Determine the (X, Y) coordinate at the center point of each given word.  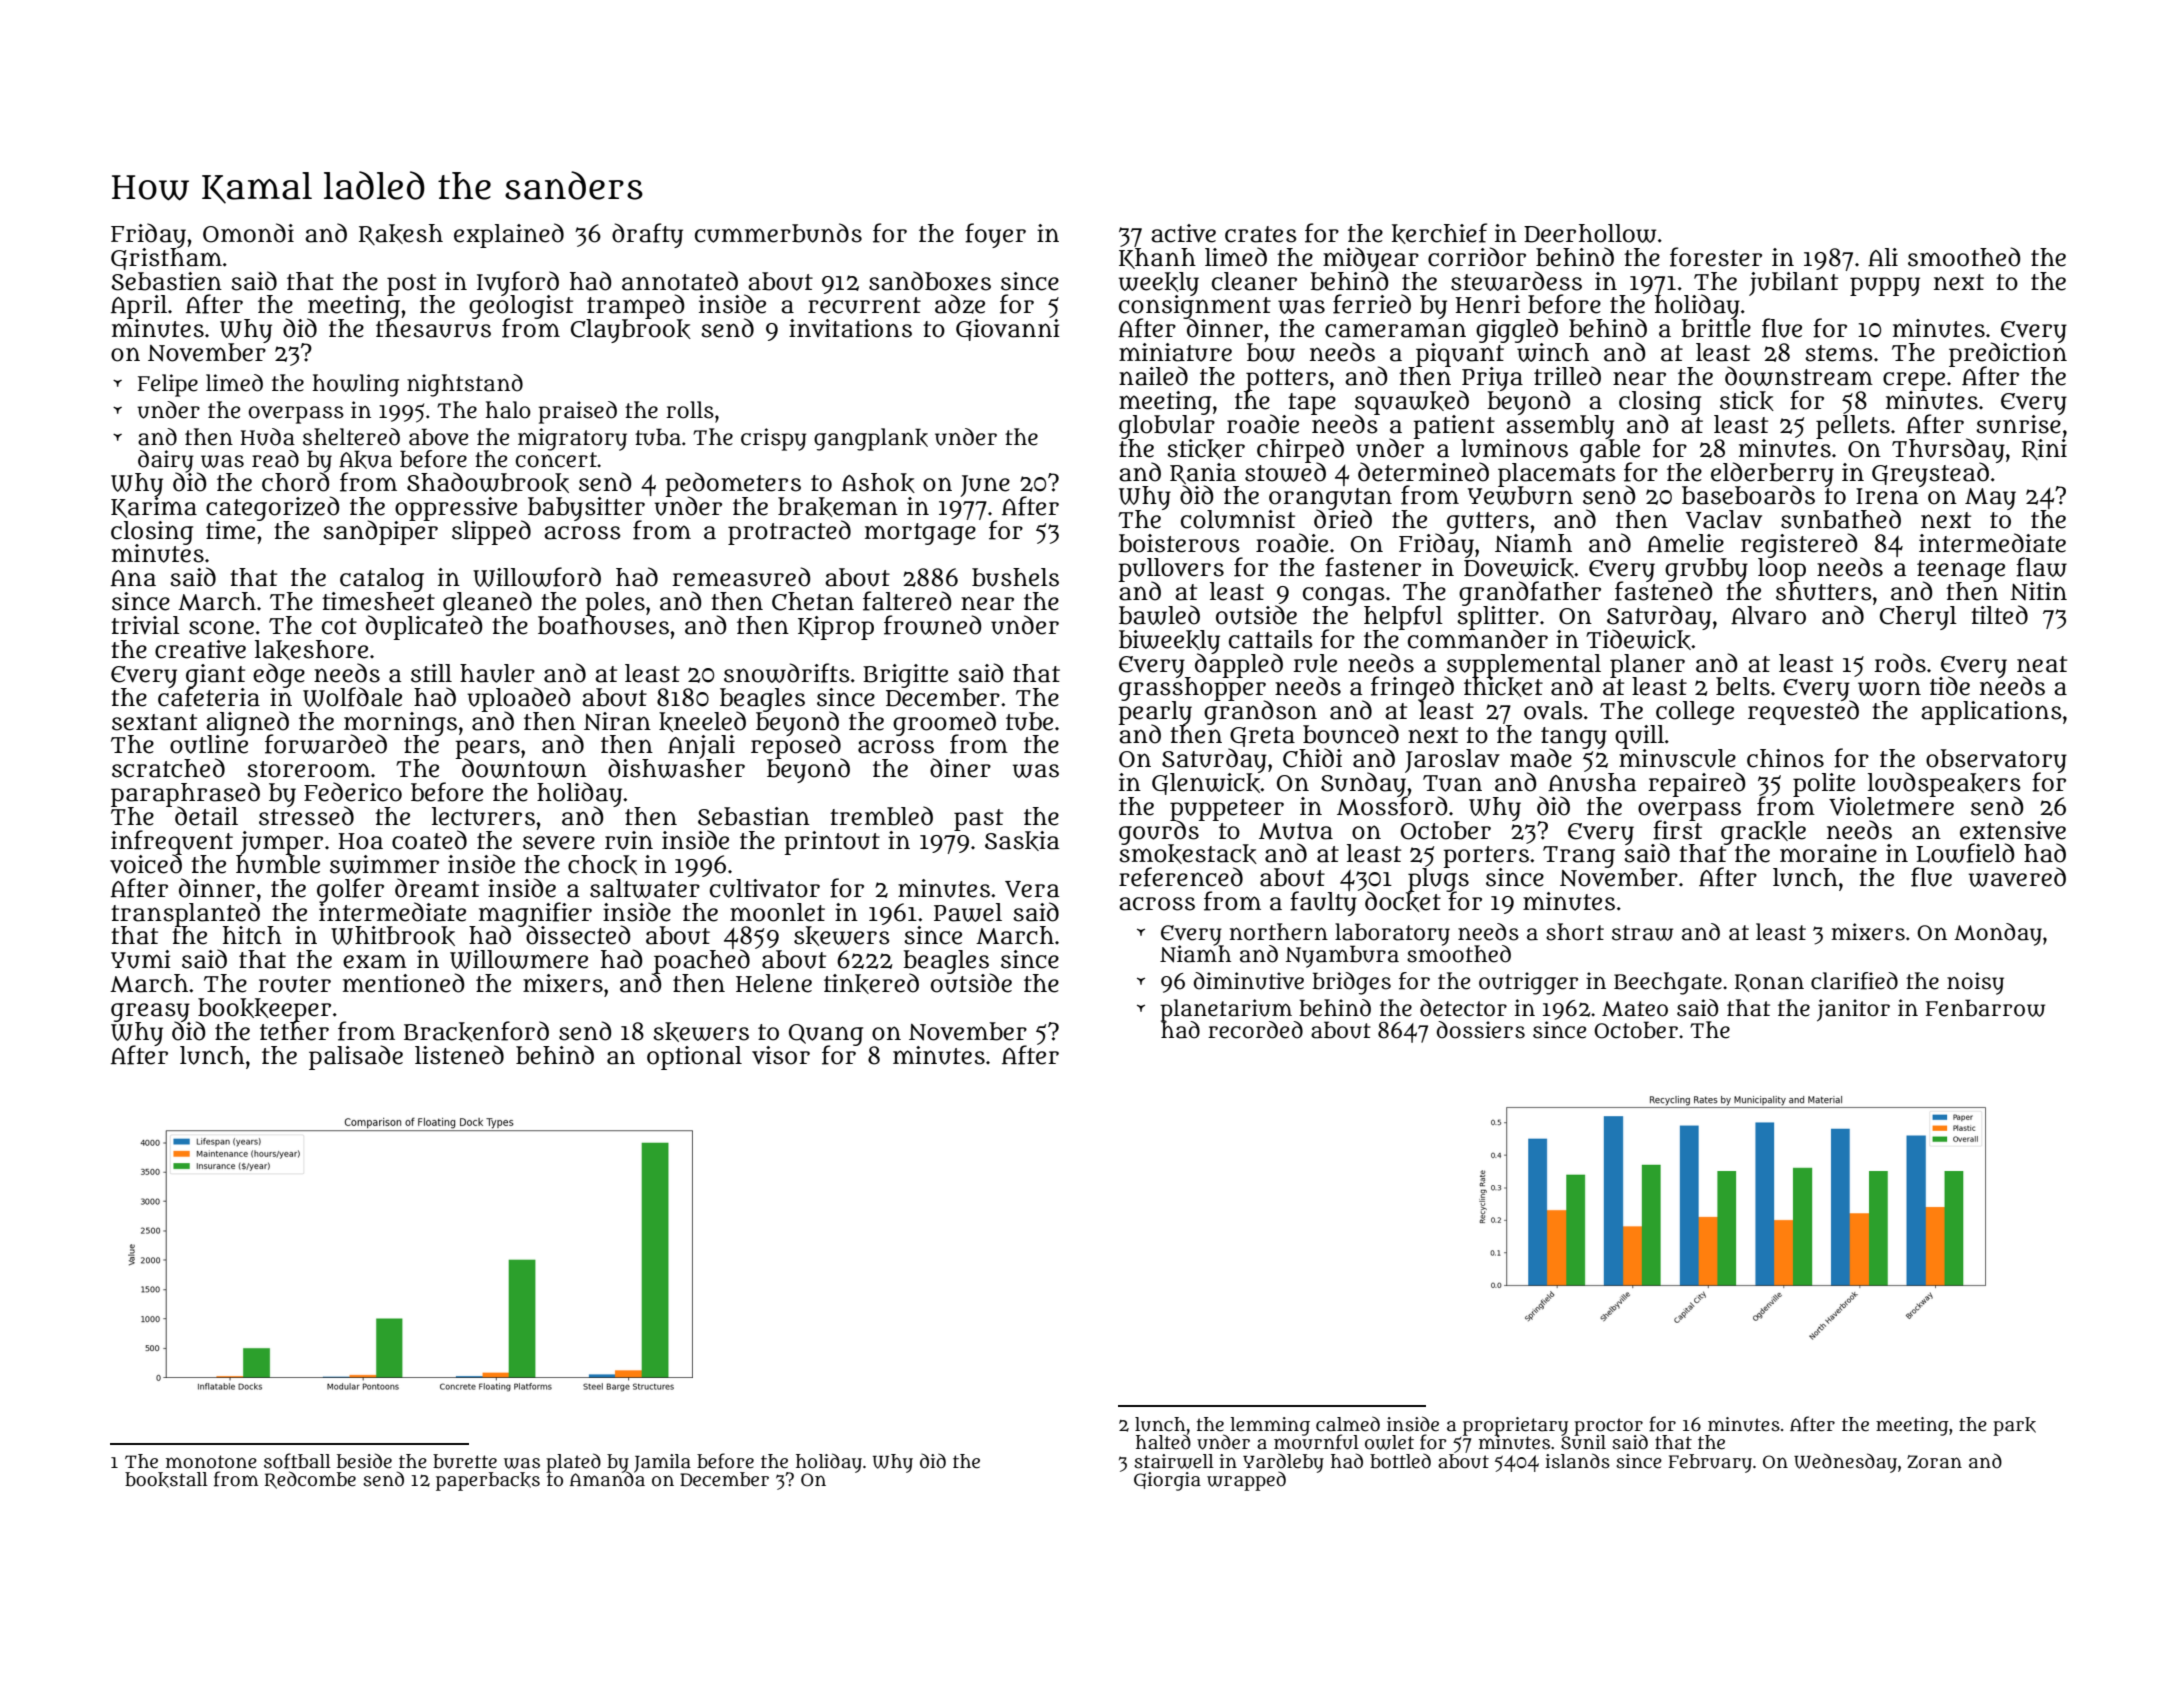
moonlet (777, 912)
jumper (281, 843)
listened (459, 1055)
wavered (2017, 877)
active (1183, 233)
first (1677, 830)
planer (1647, 665)
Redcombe (310, 1480)
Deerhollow (1590, 233)
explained (509, 235)
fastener (1373, 567)
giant (215, 675)
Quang (826, 1034)
